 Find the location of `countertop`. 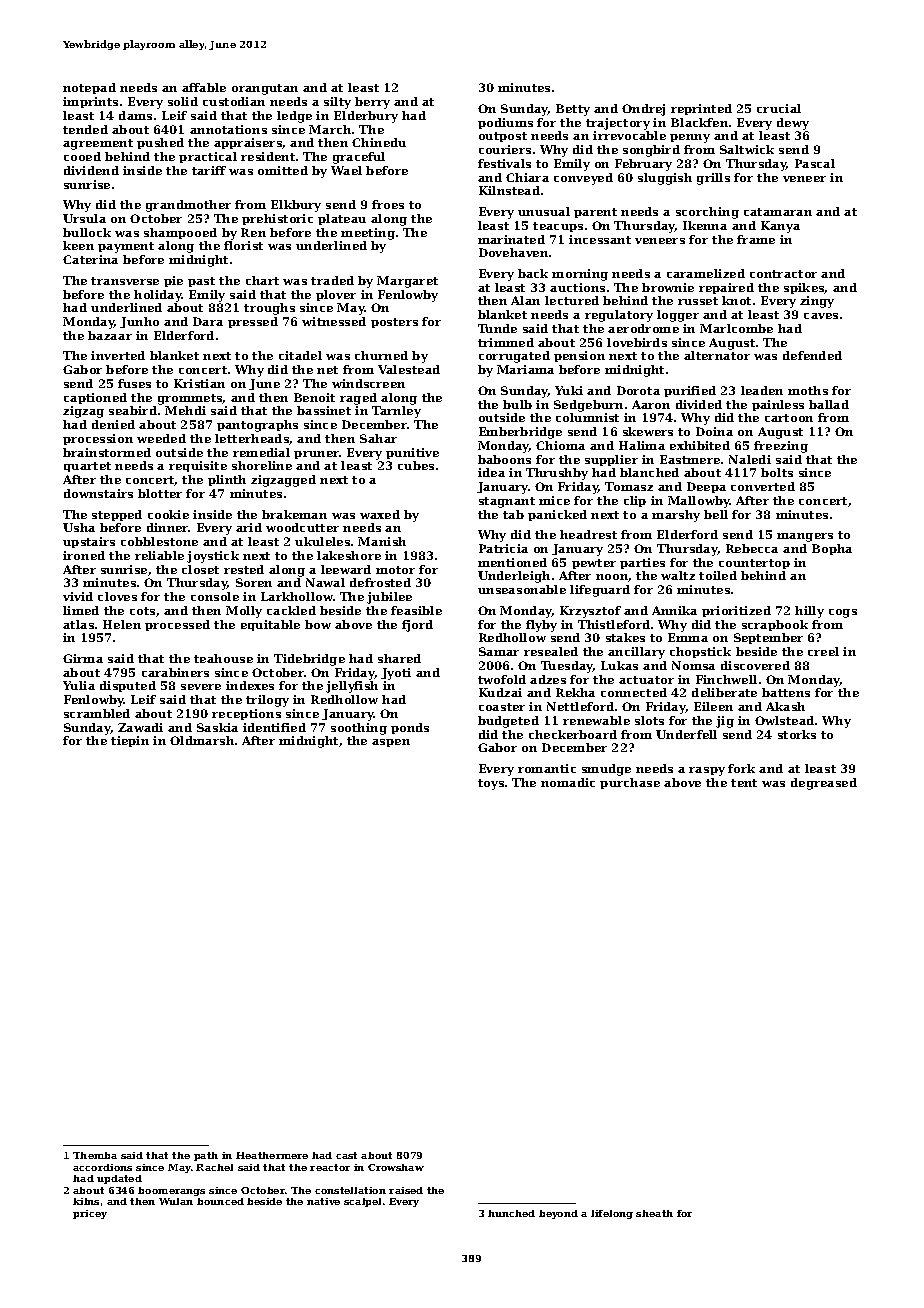

countertop is located at coordinates (754, 564).
